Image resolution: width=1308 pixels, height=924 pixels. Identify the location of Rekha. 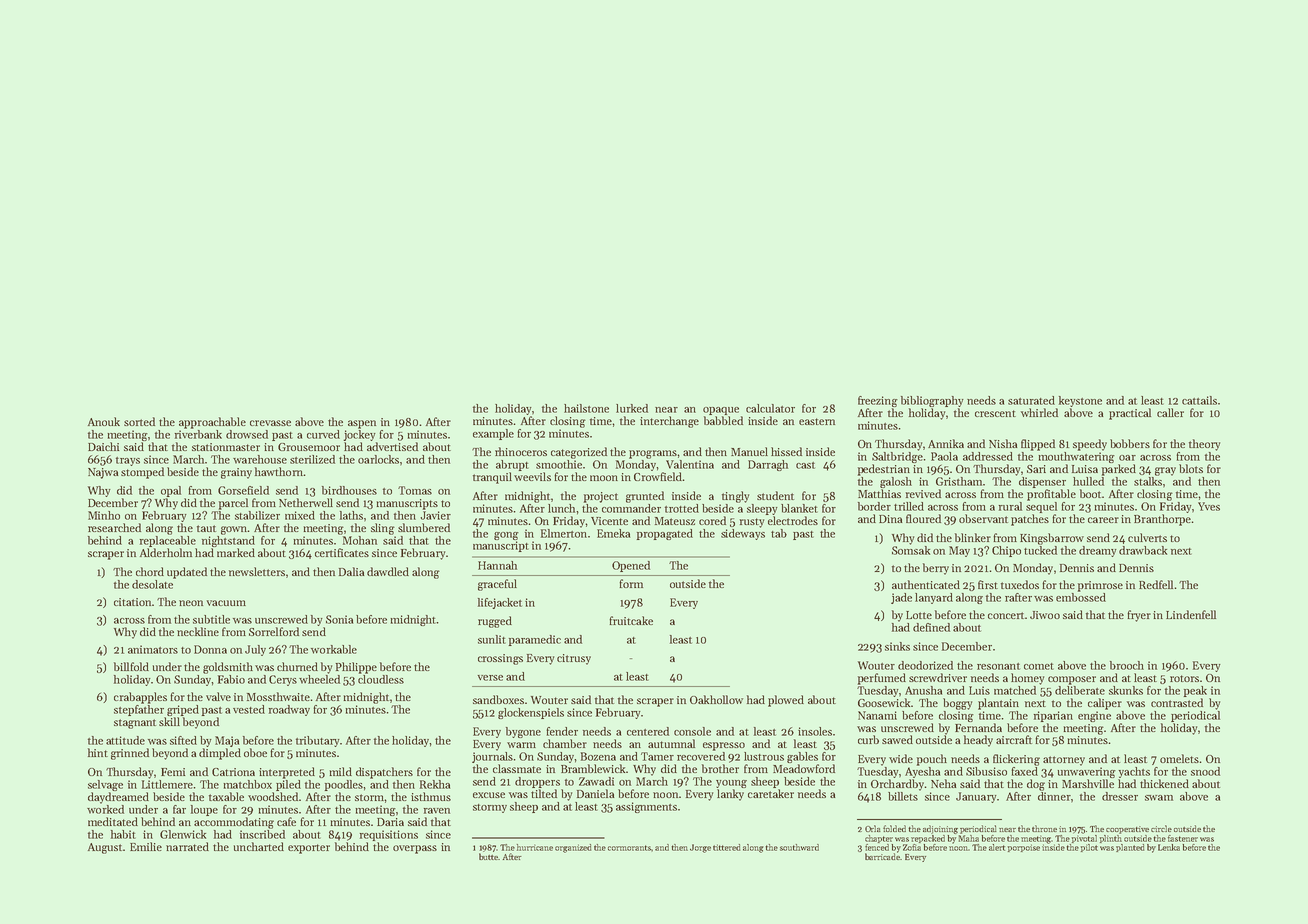
(435, 784).
